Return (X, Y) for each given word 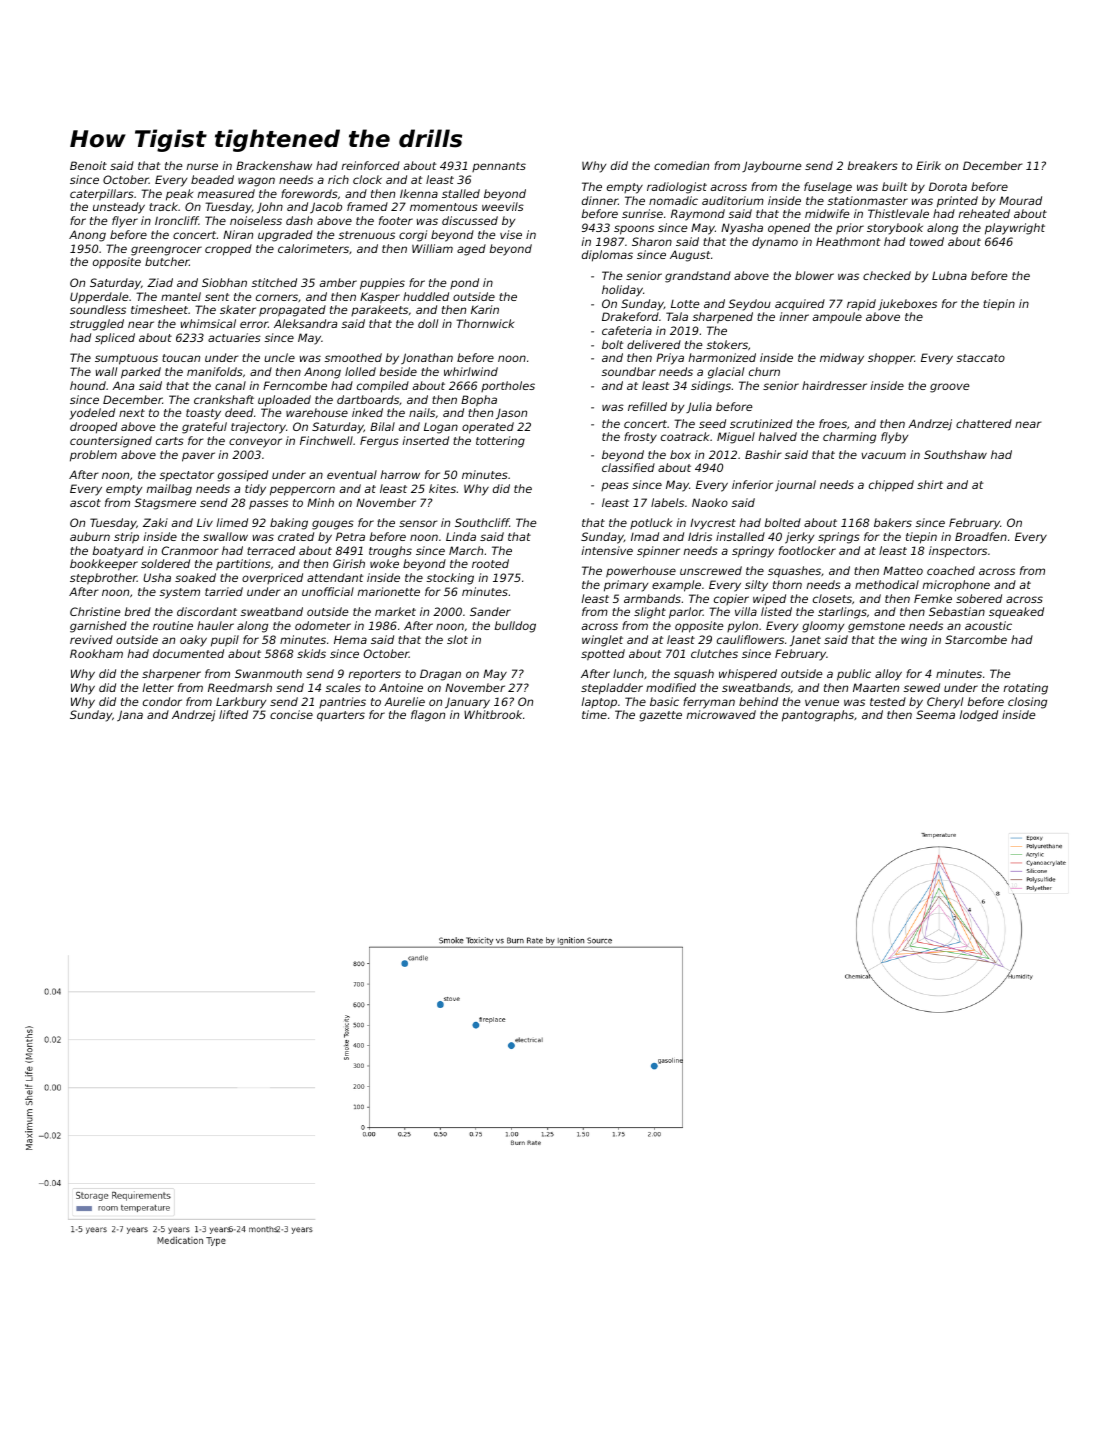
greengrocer (166, 251)
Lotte (685, 304)
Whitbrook (493, 714)
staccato (981, 358)
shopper (891, 359)
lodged (979, 716)
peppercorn (302, 491)
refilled (647, 406)
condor (162, 701)
